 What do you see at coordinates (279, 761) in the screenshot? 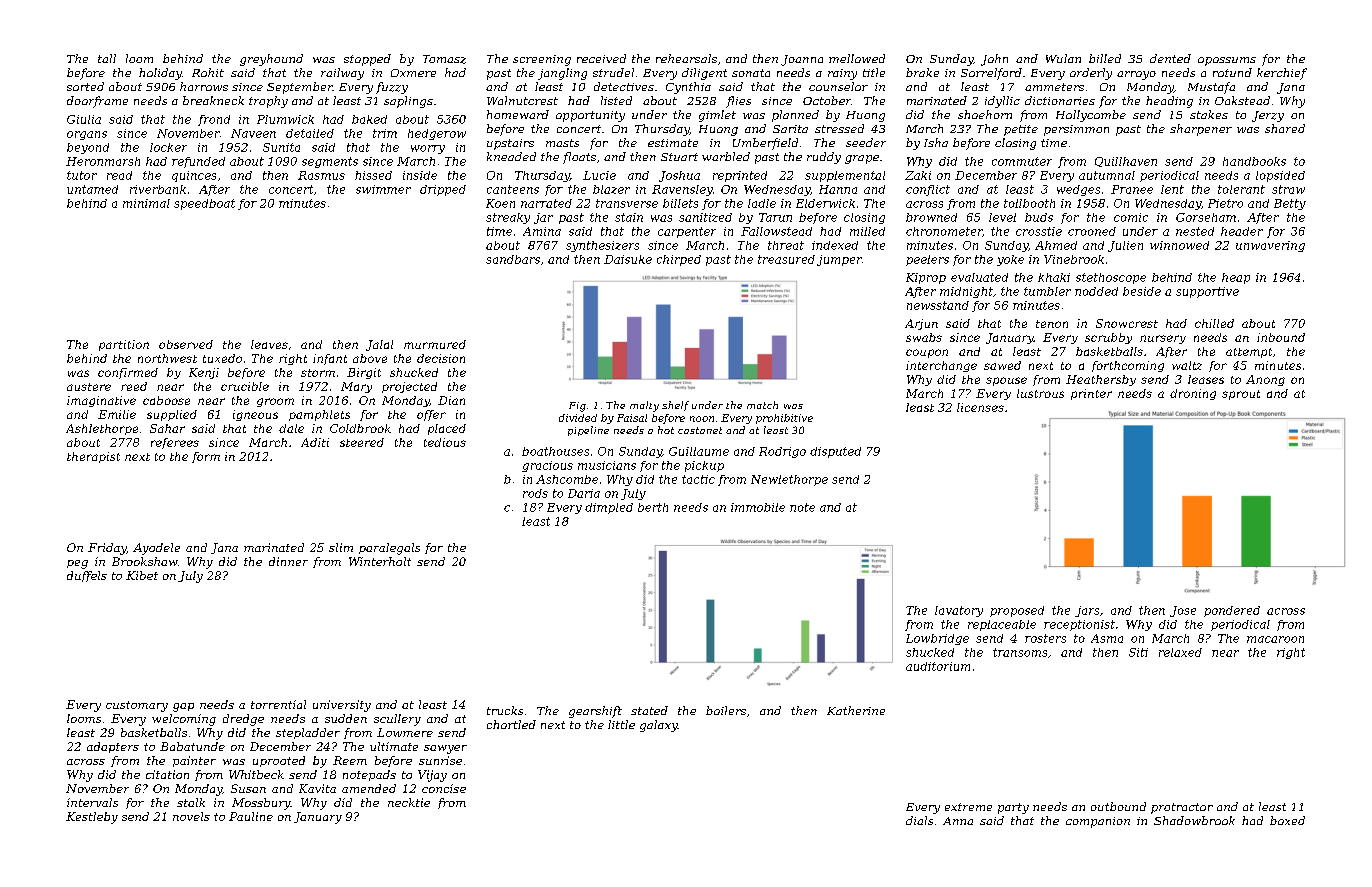
I see `uprooted` at bounding box center [279, 761].
